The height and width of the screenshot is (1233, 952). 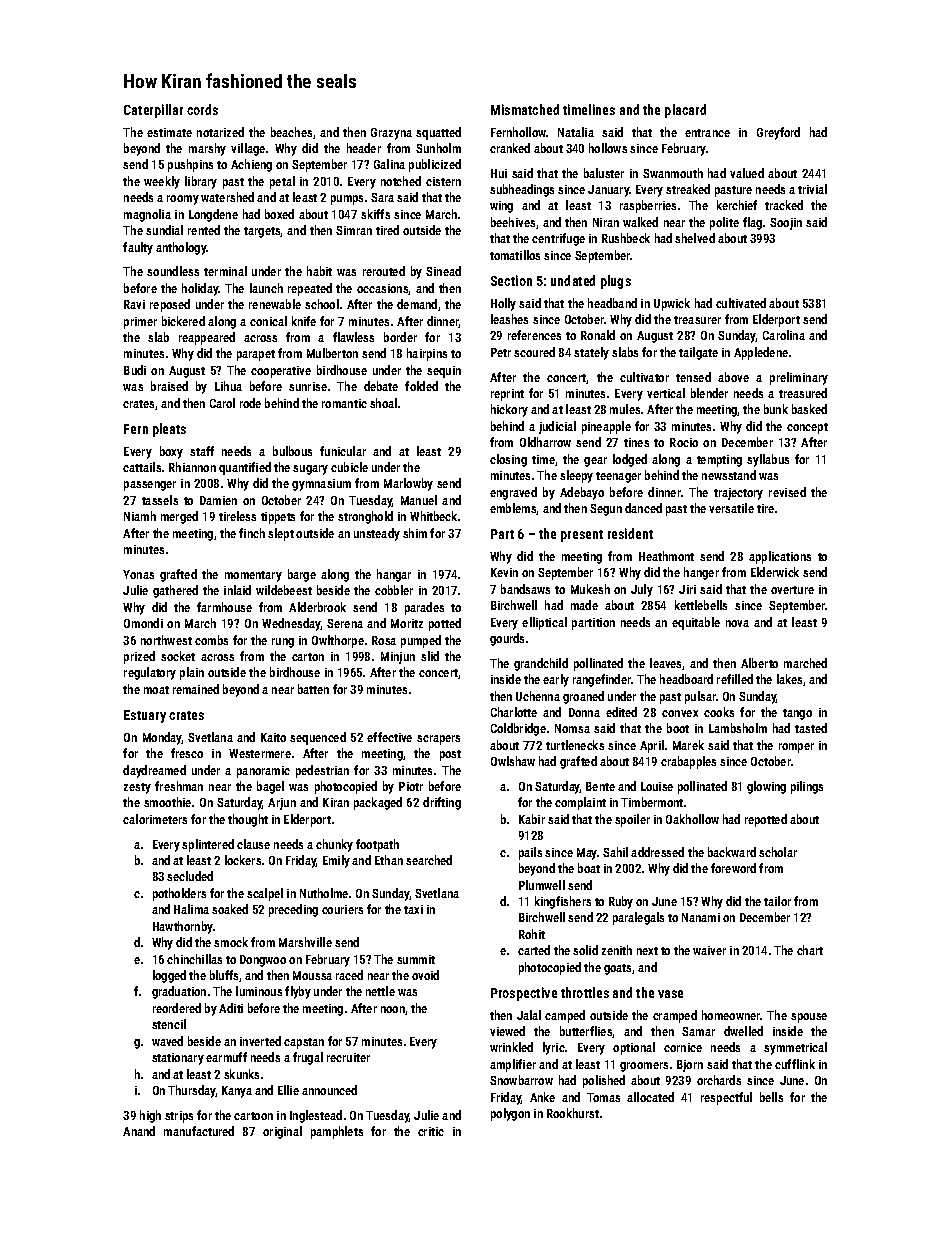 What do you see at coordinates (337, 1132) in the screenshot?
I see `pamphlets` at bounding box center [337, 1132].
